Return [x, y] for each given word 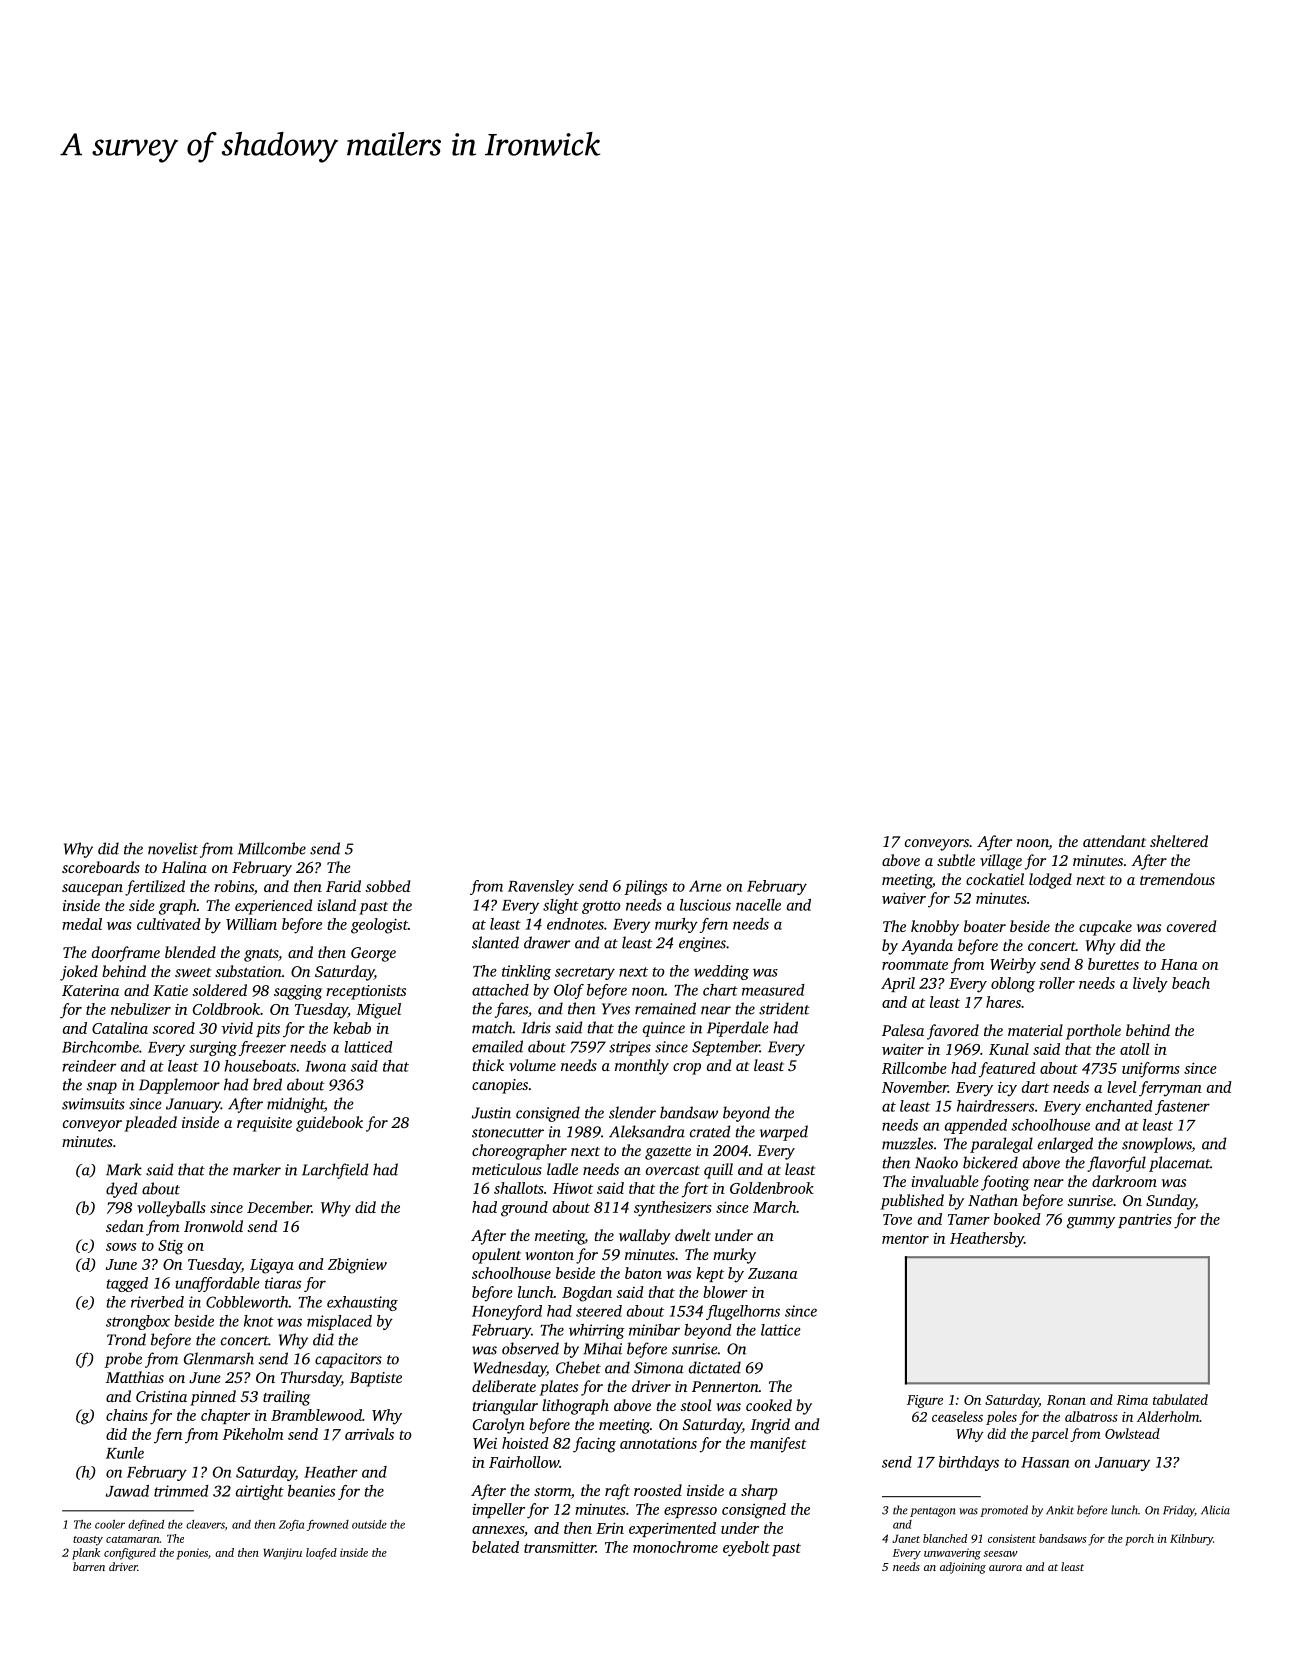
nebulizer [141, 1009]
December [279, 1207]
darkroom [1124, 1181]
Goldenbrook [772, 1188]
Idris [536, 1027]
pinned [213, 1398]
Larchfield [335, 1171]
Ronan [1066, 1400]
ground [524, 1209]
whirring [597, 1331]
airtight [260, 1492]
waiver [904, 898]
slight [561, 906]
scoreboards [101, 867]
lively [1150, 985]
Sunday [1170, 1202]
